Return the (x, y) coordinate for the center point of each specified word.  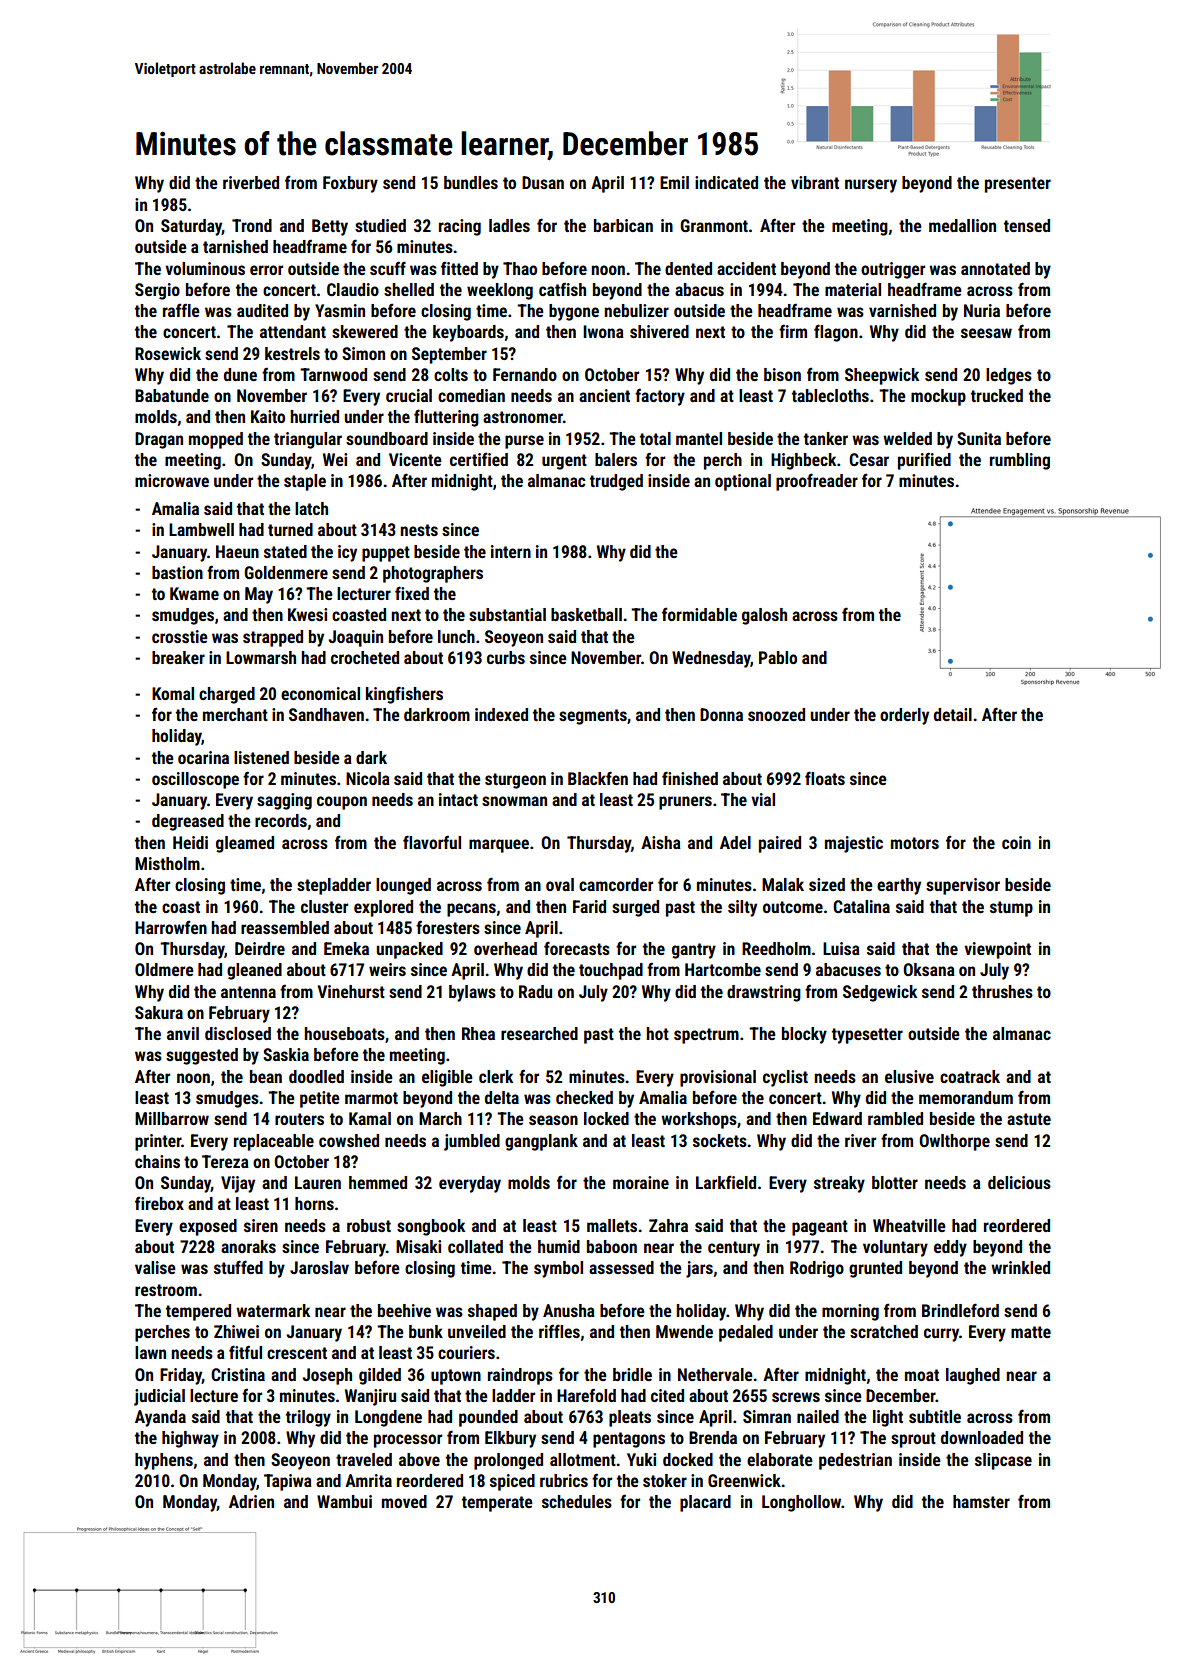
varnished (902, 310)
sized (827, 884)
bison (782, 374)
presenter (1018, 185)
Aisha (661, 842)
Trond (252, 225)
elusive (909, 1076)
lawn (150, 1352)
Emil (674, 182)
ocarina (203, 757)
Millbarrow (172, 1118)
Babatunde (172, 395)
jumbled (472, 1142)
